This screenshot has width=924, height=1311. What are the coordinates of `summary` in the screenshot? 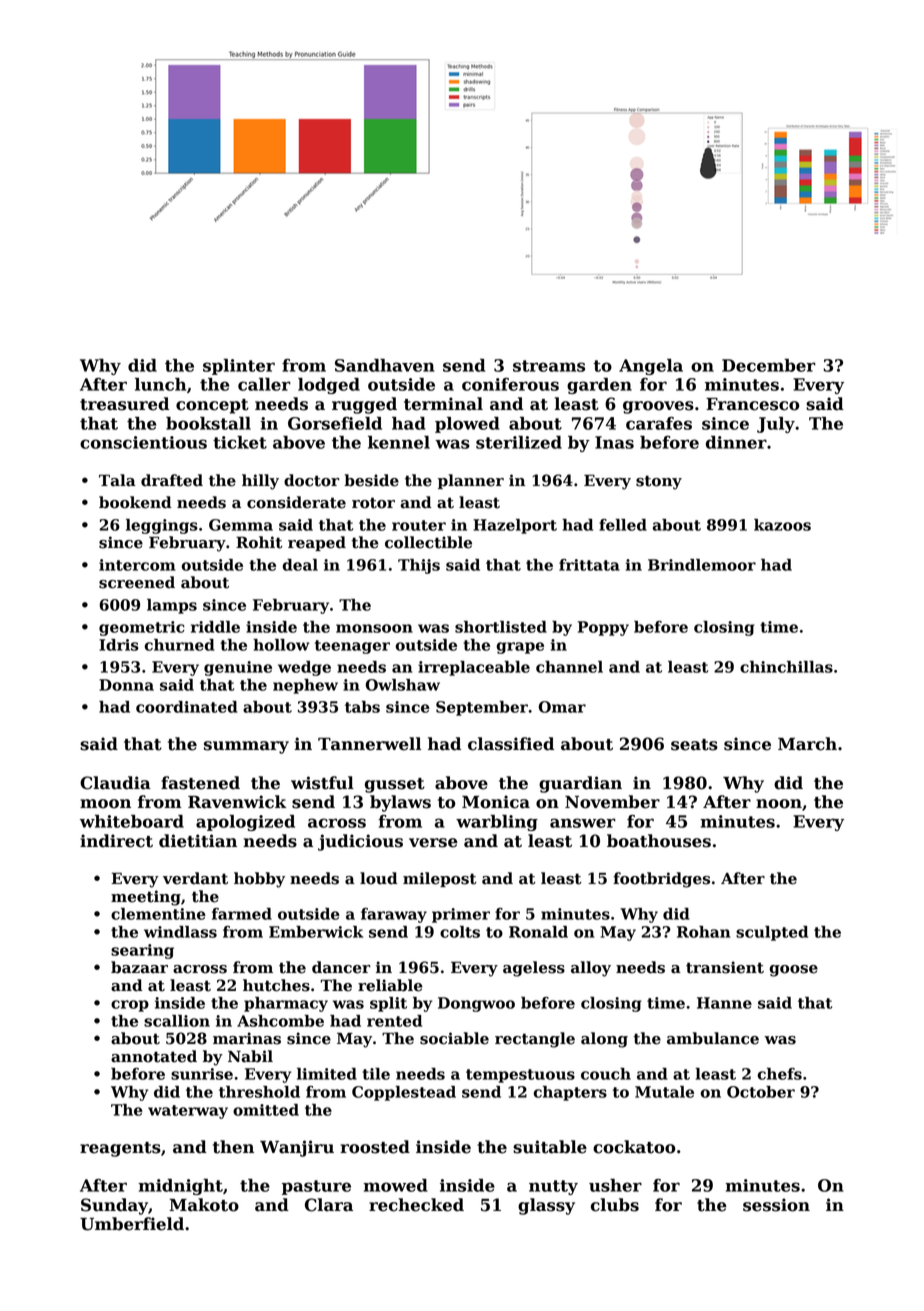 It's located at (246, 747).
